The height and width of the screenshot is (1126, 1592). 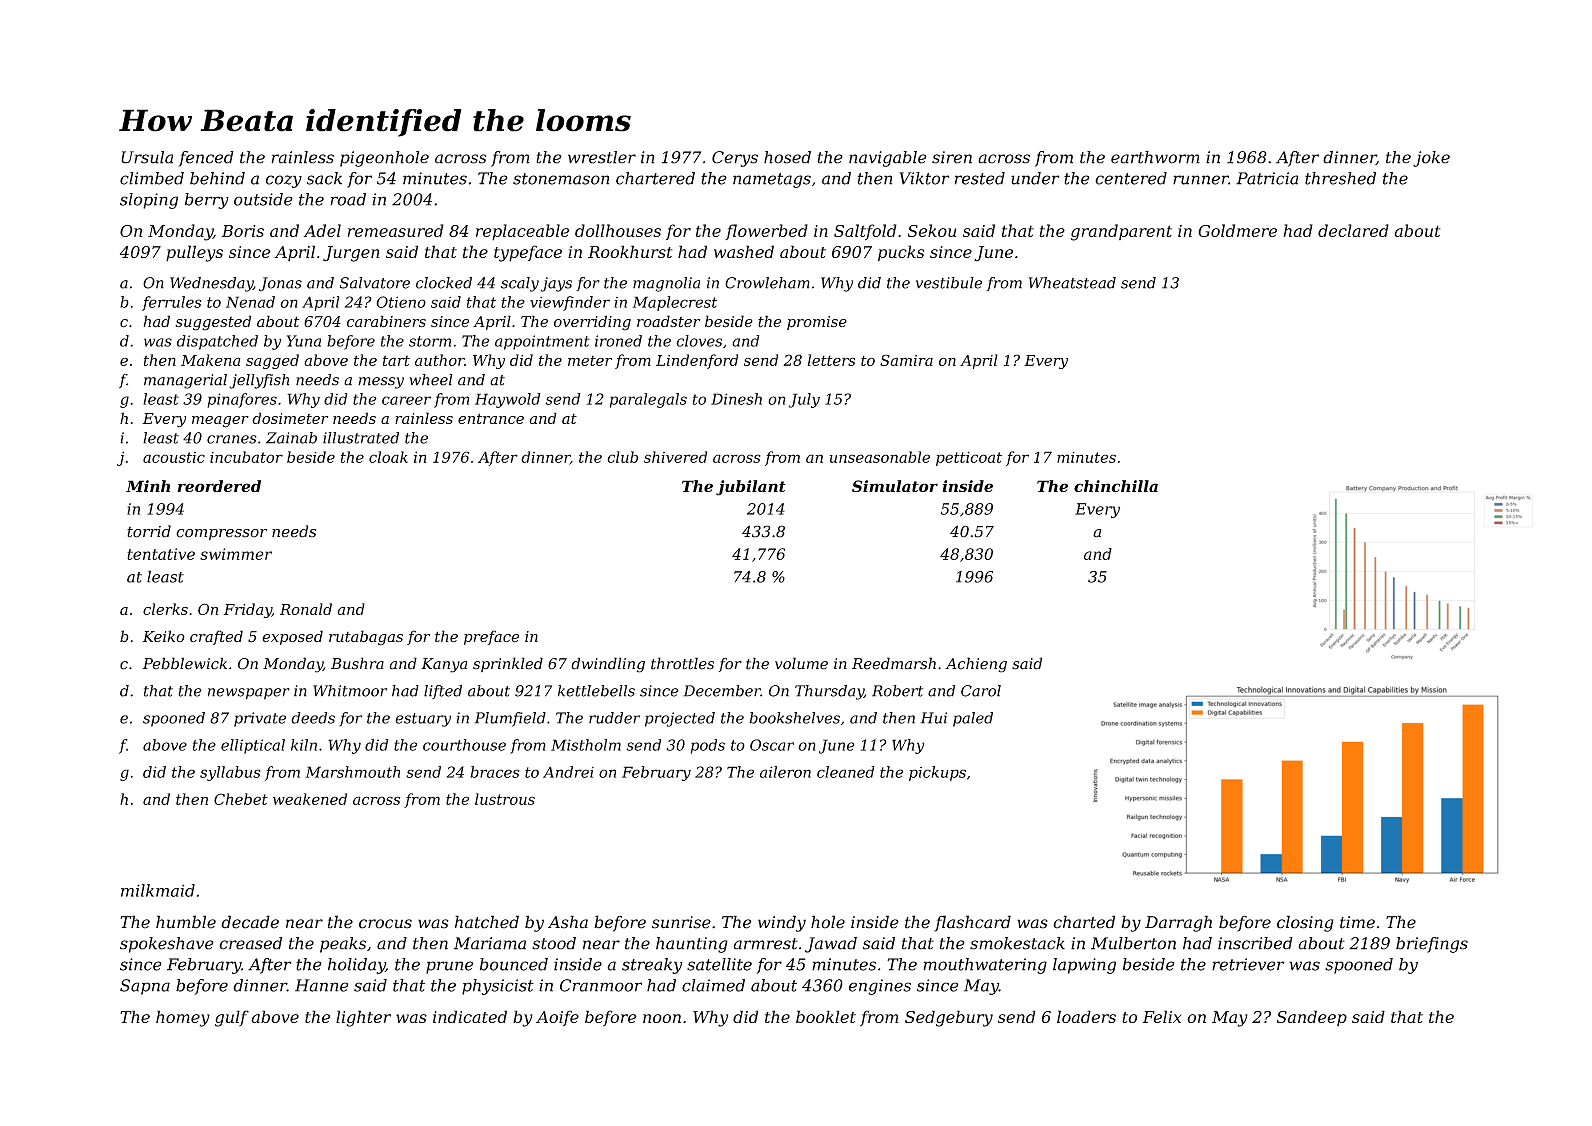 I want to click on braces, so click(x=495, y=772).
